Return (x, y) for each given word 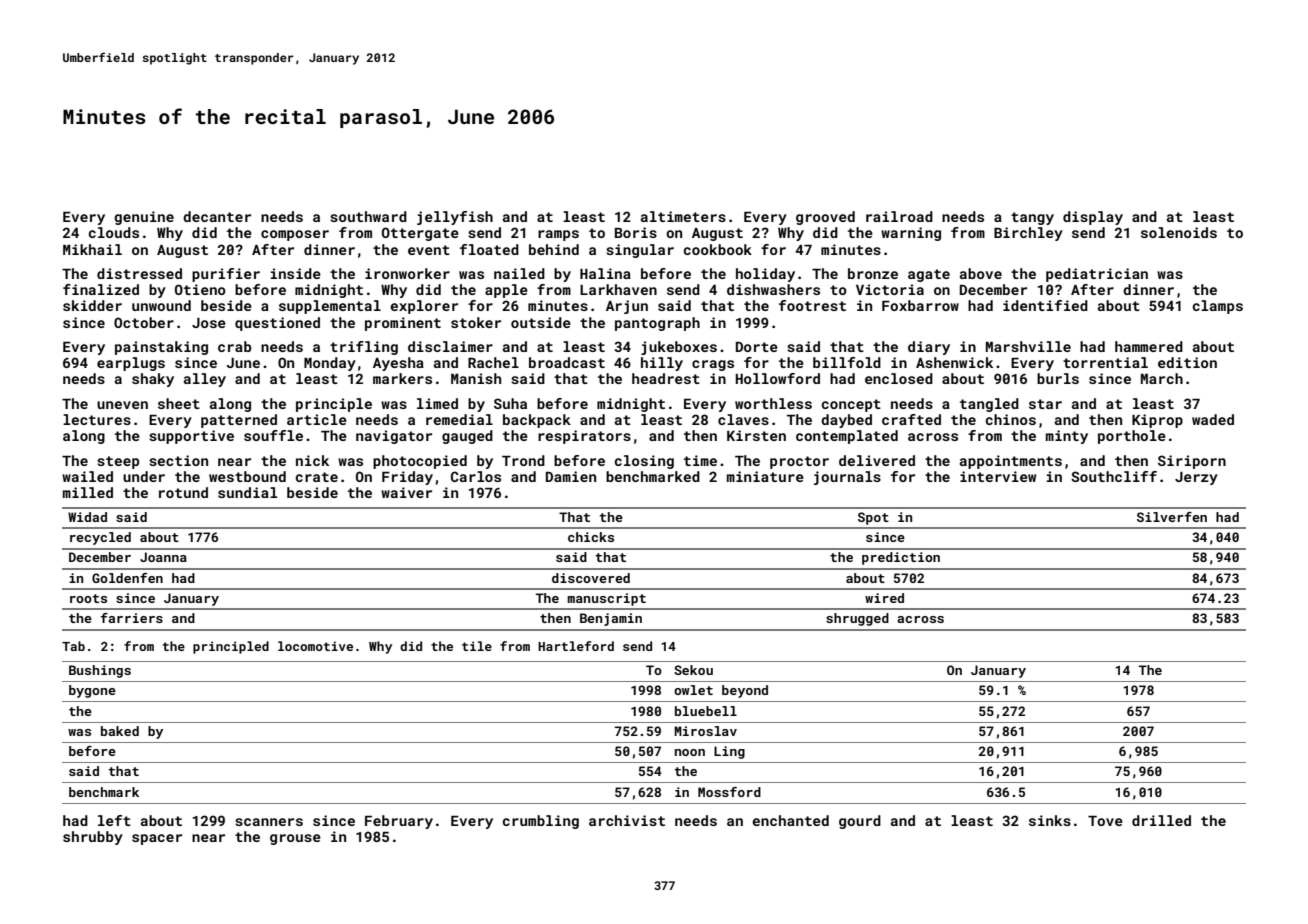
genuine (144, 218)
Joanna (163, 557)
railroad (899, 216)
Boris (636, 232)
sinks (1050, 820)
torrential (1105, 362)
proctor (799, 462)
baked (120, 731)
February (399, 822)
